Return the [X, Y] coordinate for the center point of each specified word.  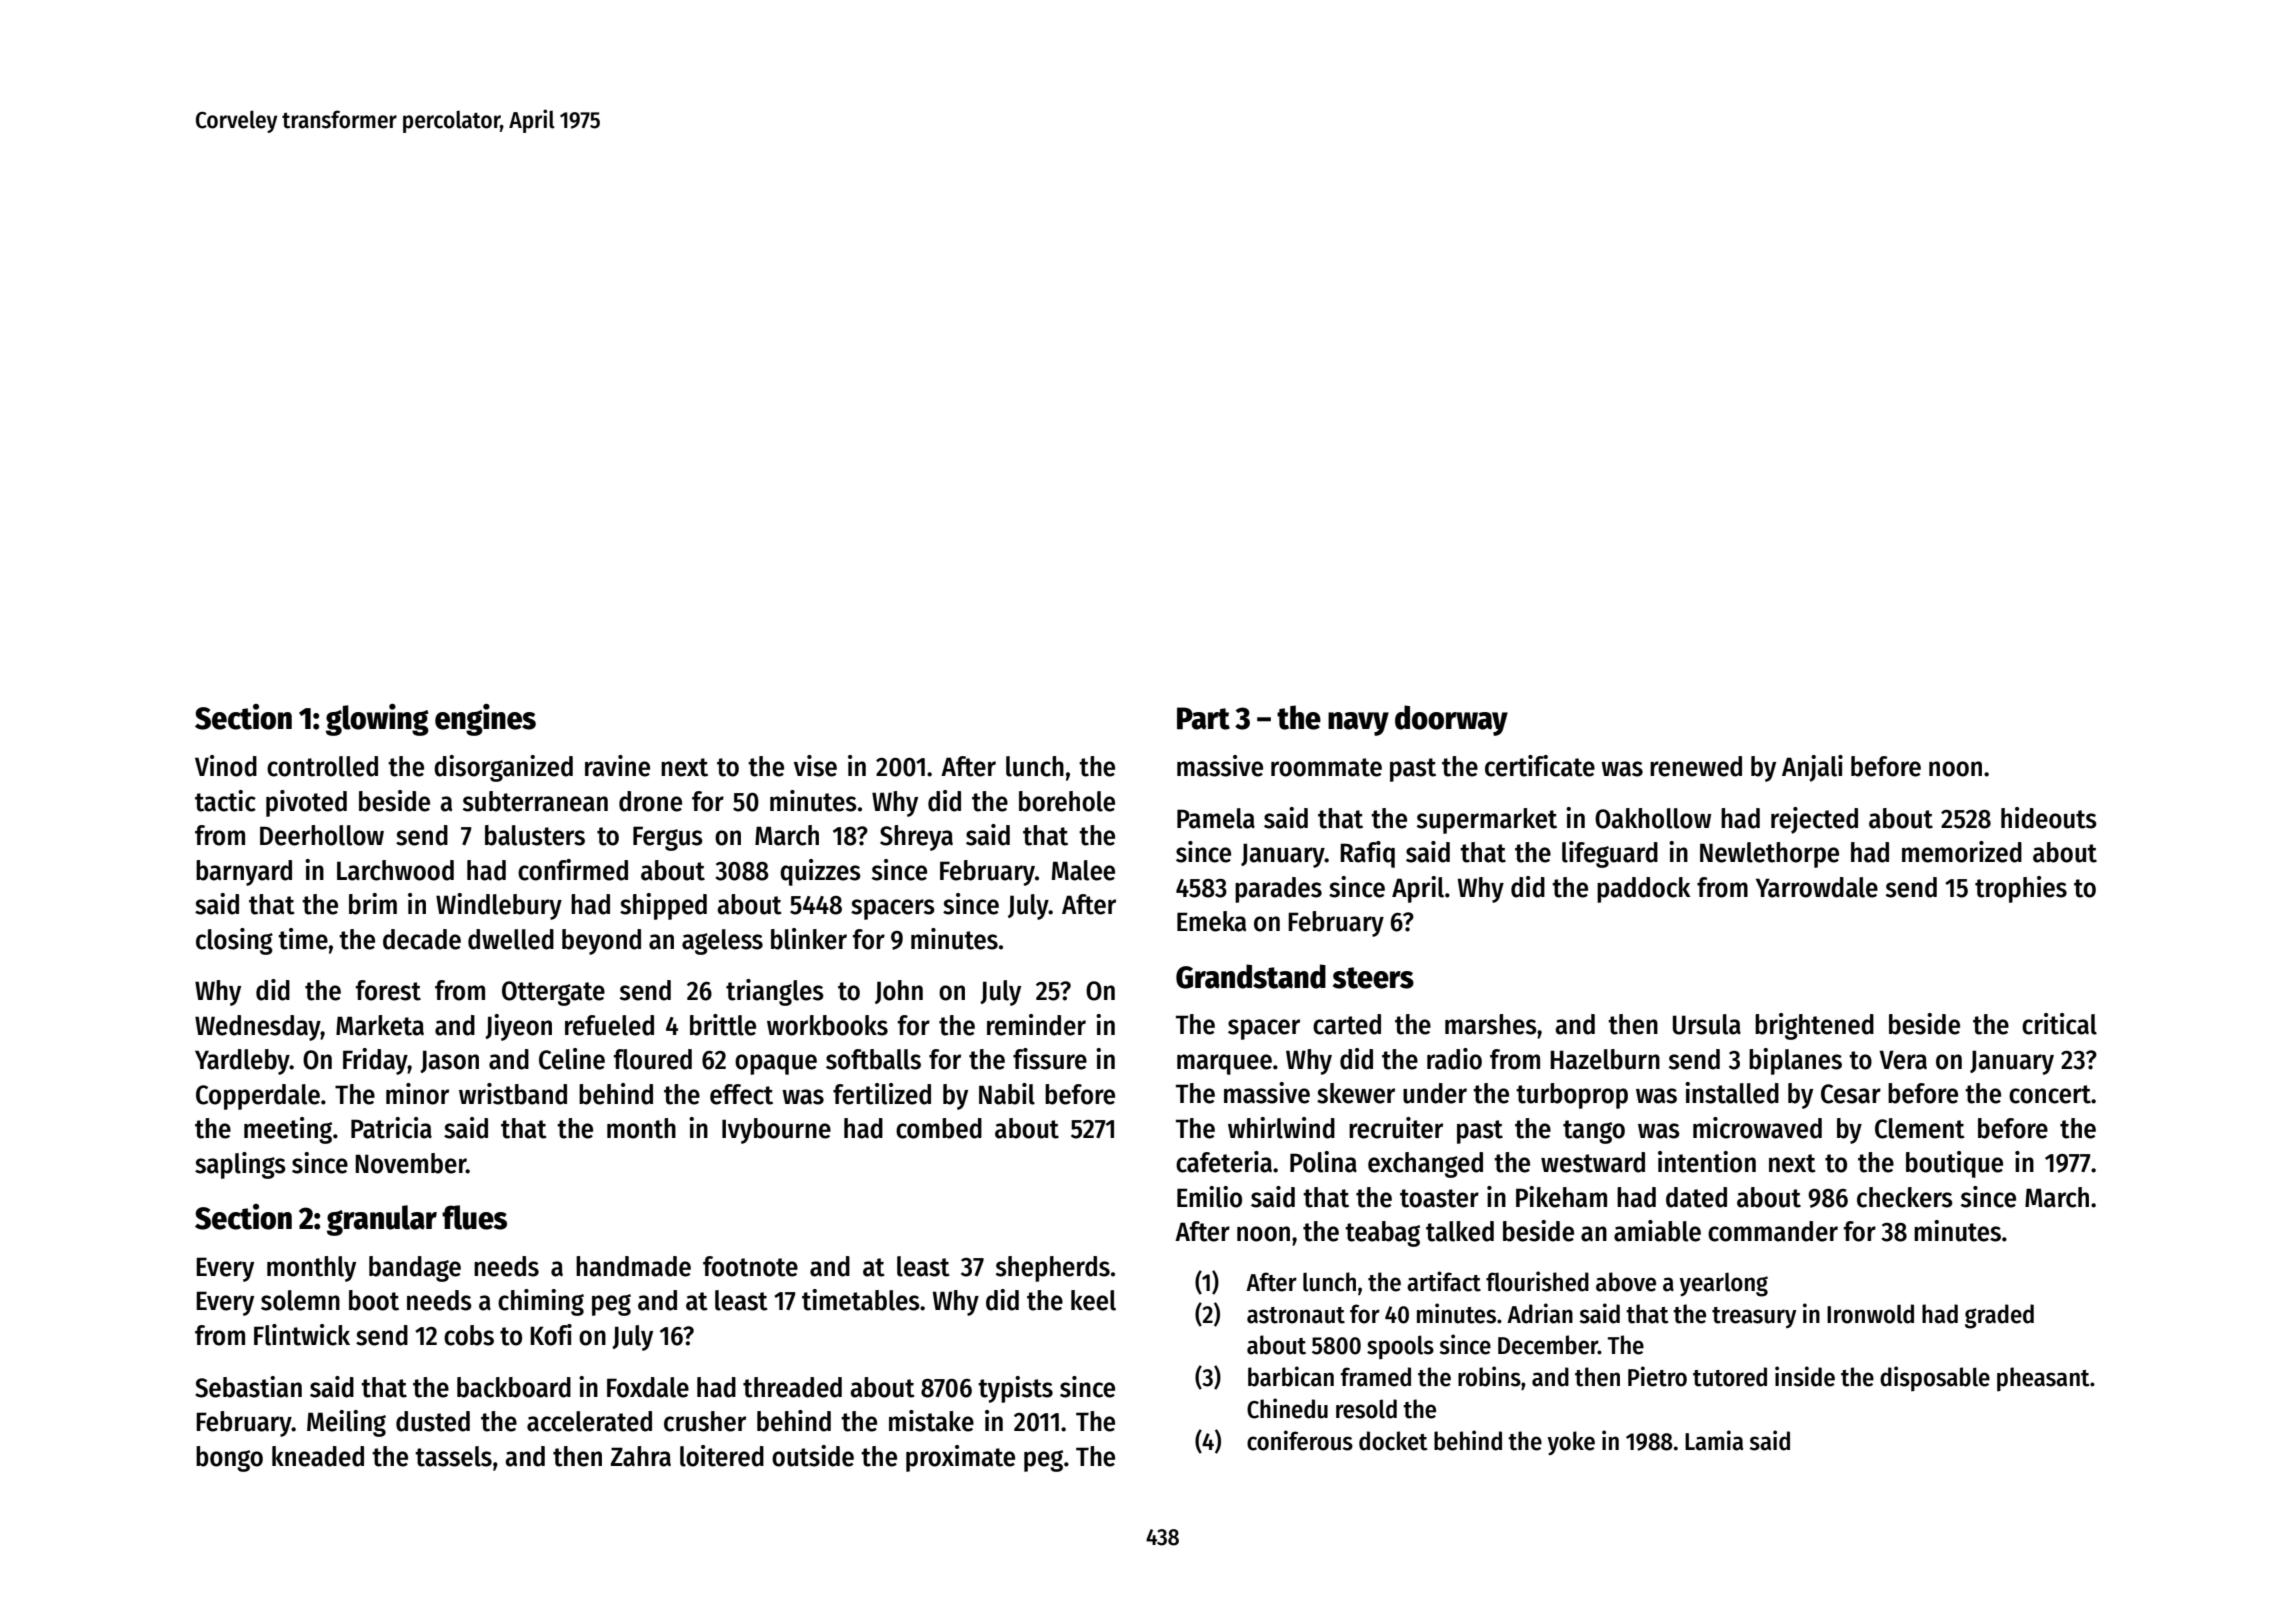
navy [1358, 724]
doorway [1451, 720]
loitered [722, 1456]
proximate [960, 1458]
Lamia [1714, 1440]
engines [485, 720]
